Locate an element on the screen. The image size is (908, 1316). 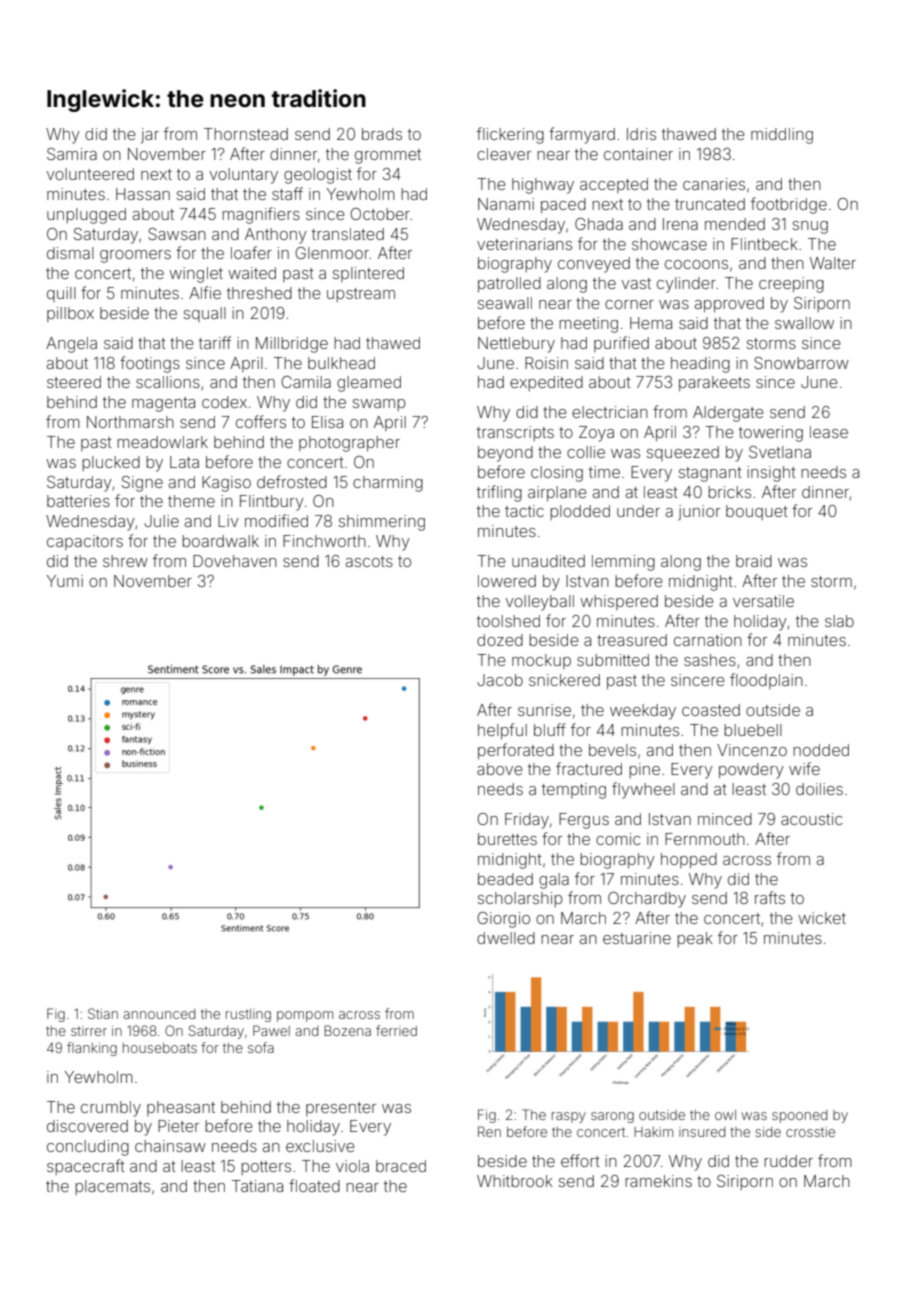
Samira is located at coordinates (72, 154).
